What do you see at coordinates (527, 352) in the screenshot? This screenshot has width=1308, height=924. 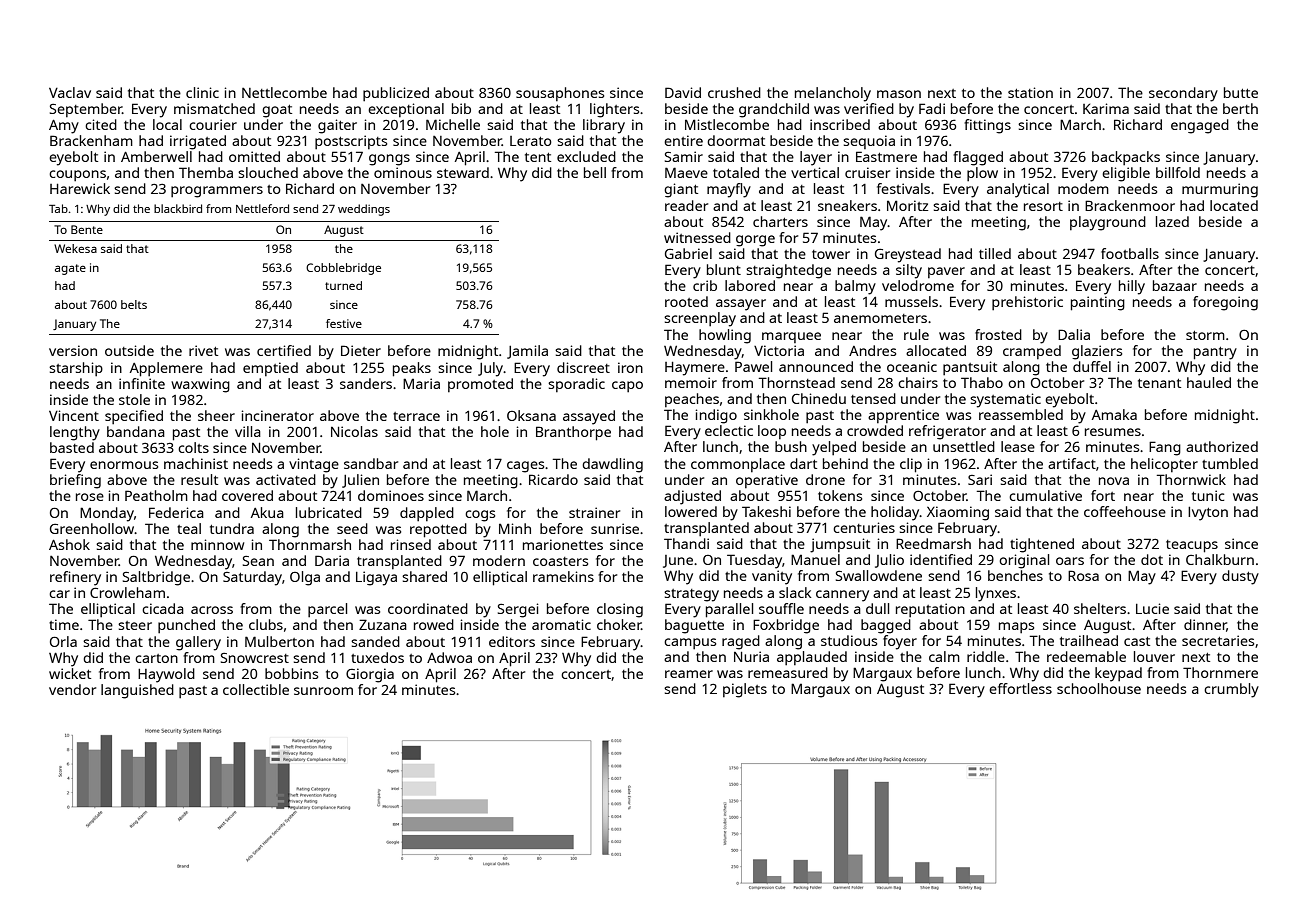 I see `Jamila` at bounding box center [527, 352].
